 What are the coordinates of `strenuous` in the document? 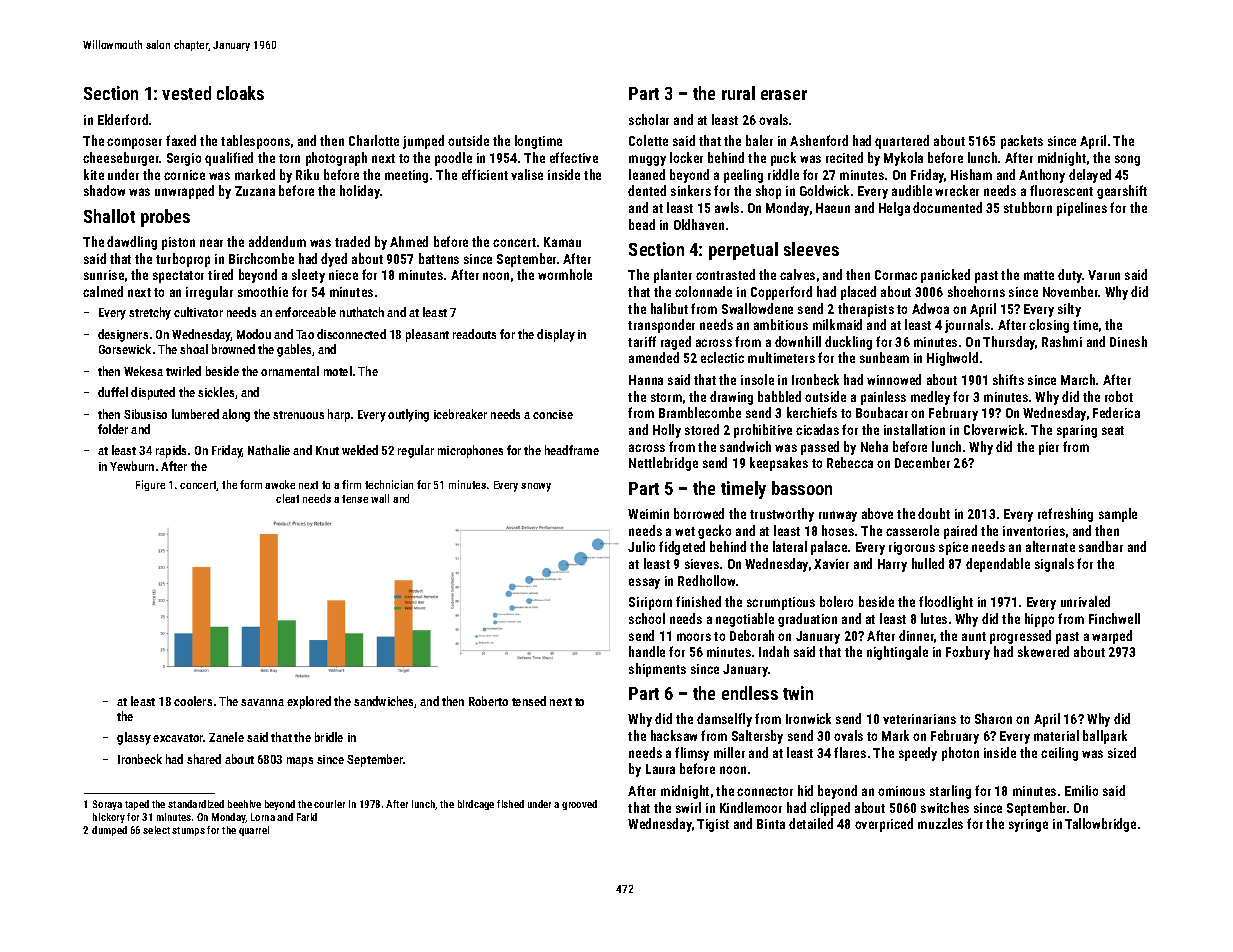 It's located at (298, 415).
